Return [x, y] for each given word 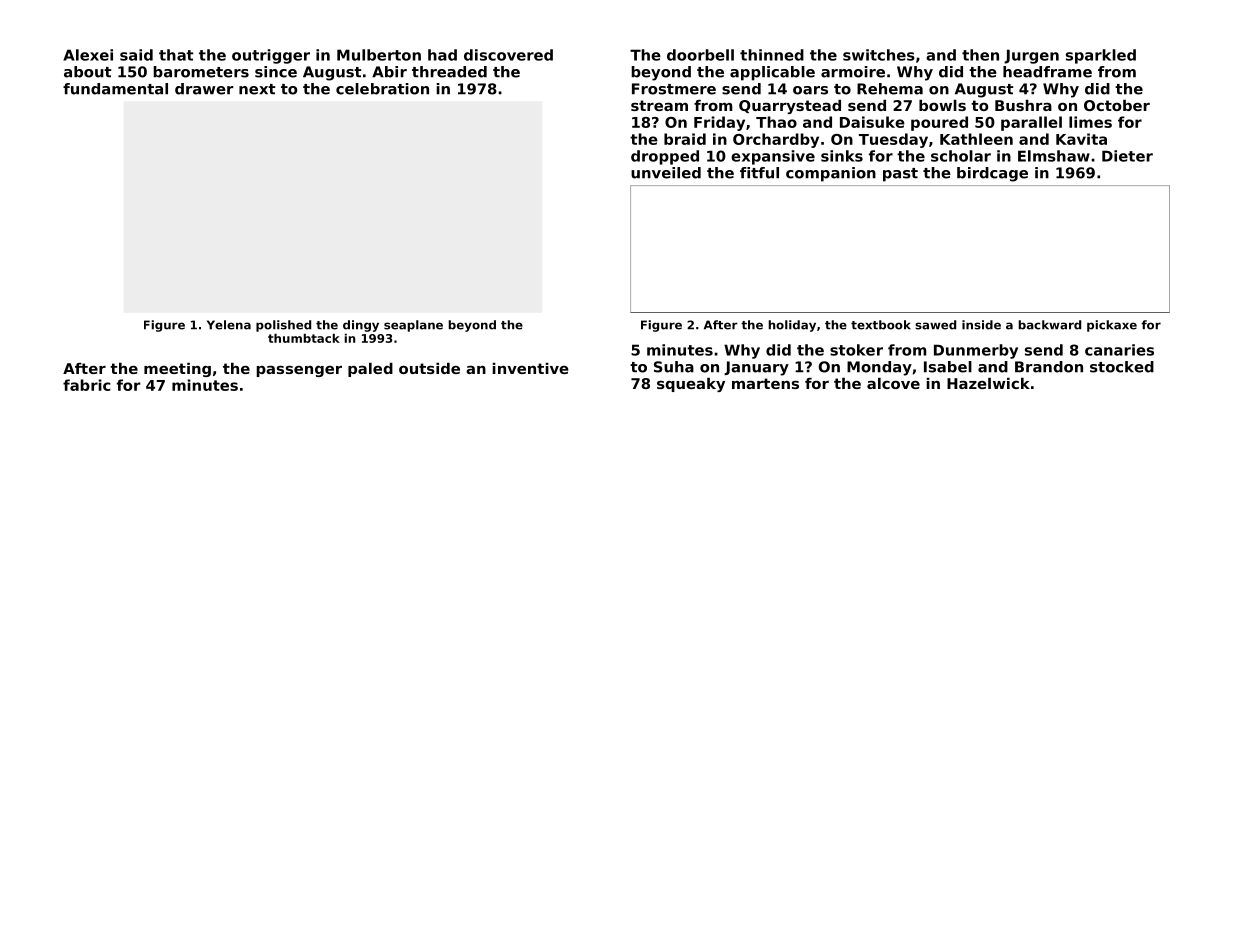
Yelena [229, 325]
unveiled [666, 173]
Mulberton [379, 55]
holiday [792, 326]
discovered [508, 55]
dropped [665, 157]
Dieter [1127, 156]
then [980, 55]
